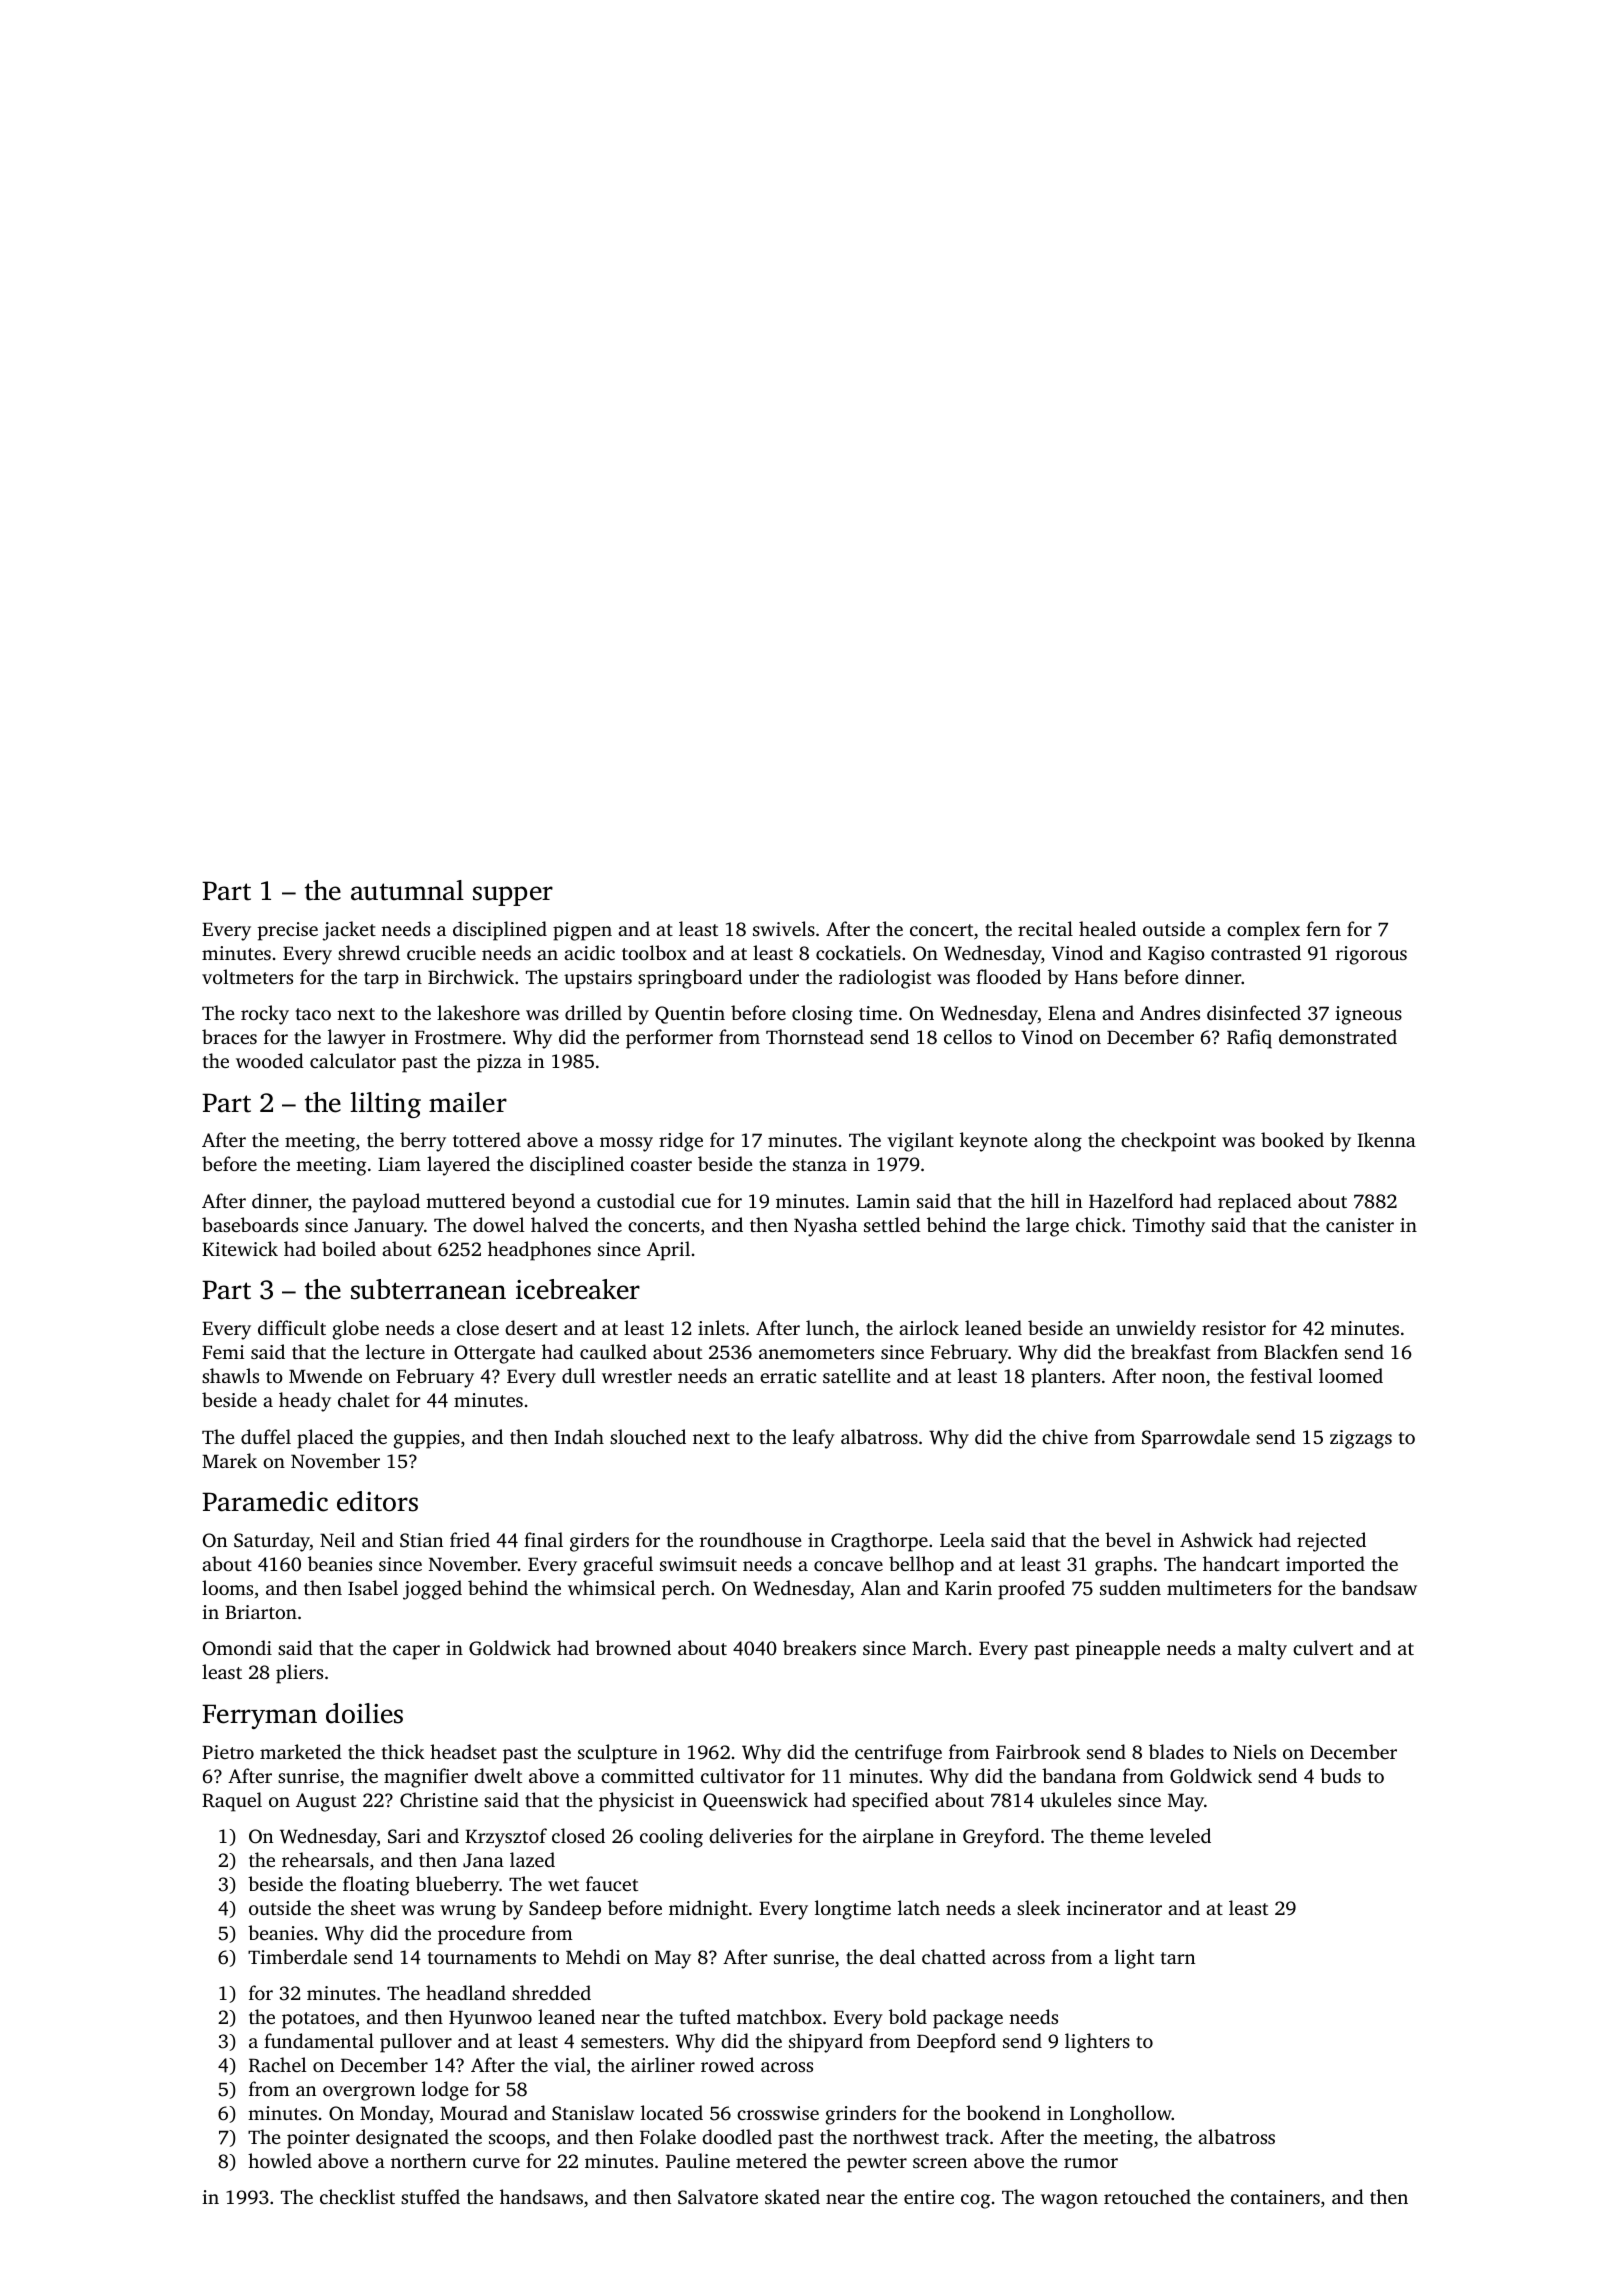  I want to click on breakers, so click(819, 1647).
